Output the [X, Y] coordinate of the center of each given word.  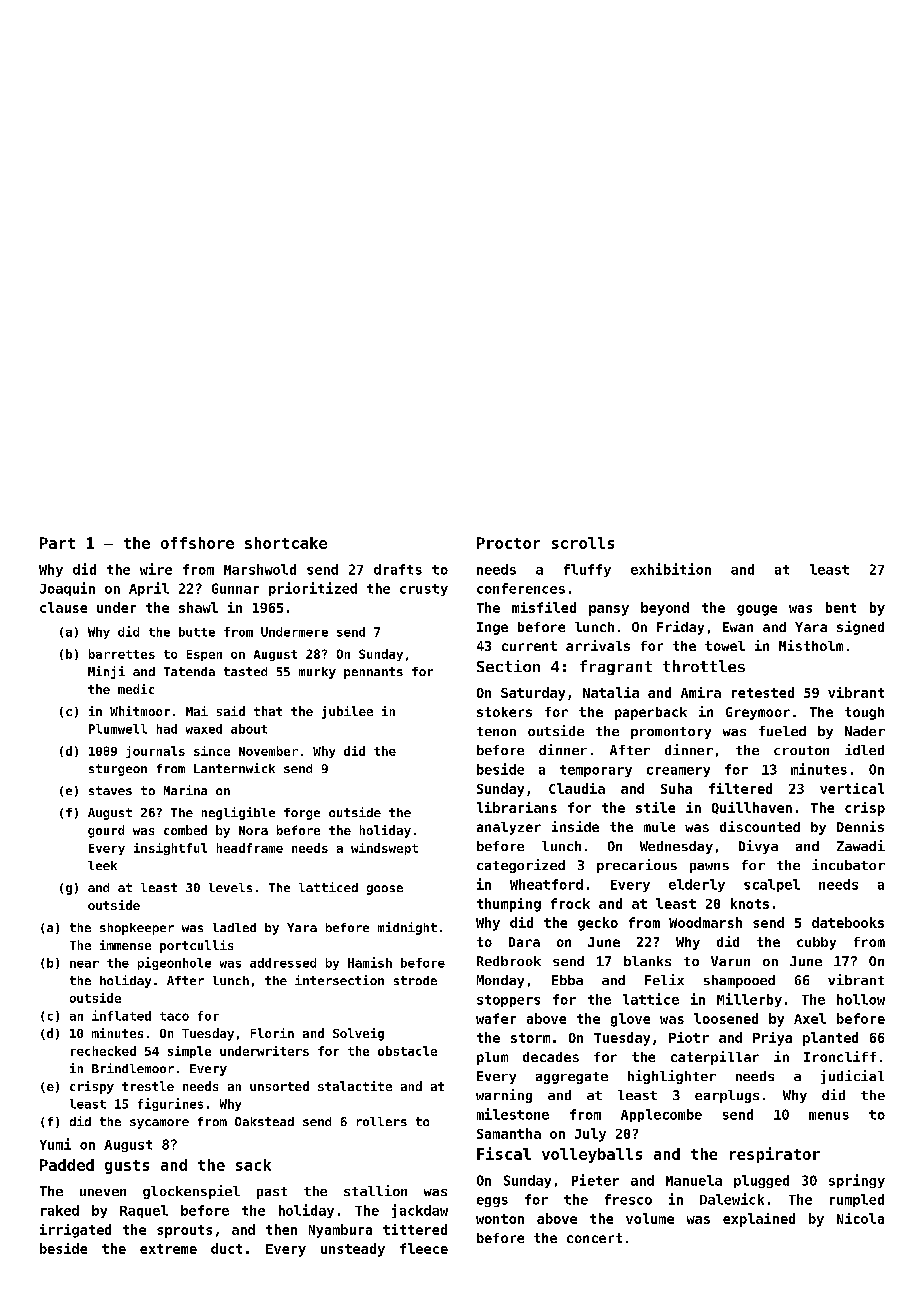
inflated [121, 1015]
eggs [492, 1202]
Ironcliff [840, 1056]
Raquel [144, 1211]
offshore [197, 543]
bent [841, 607]
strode [415, 980]
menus [829, 1116]
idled [864, 749]
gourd [106, 831]
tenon [496, 731]
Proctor [508, 543]
